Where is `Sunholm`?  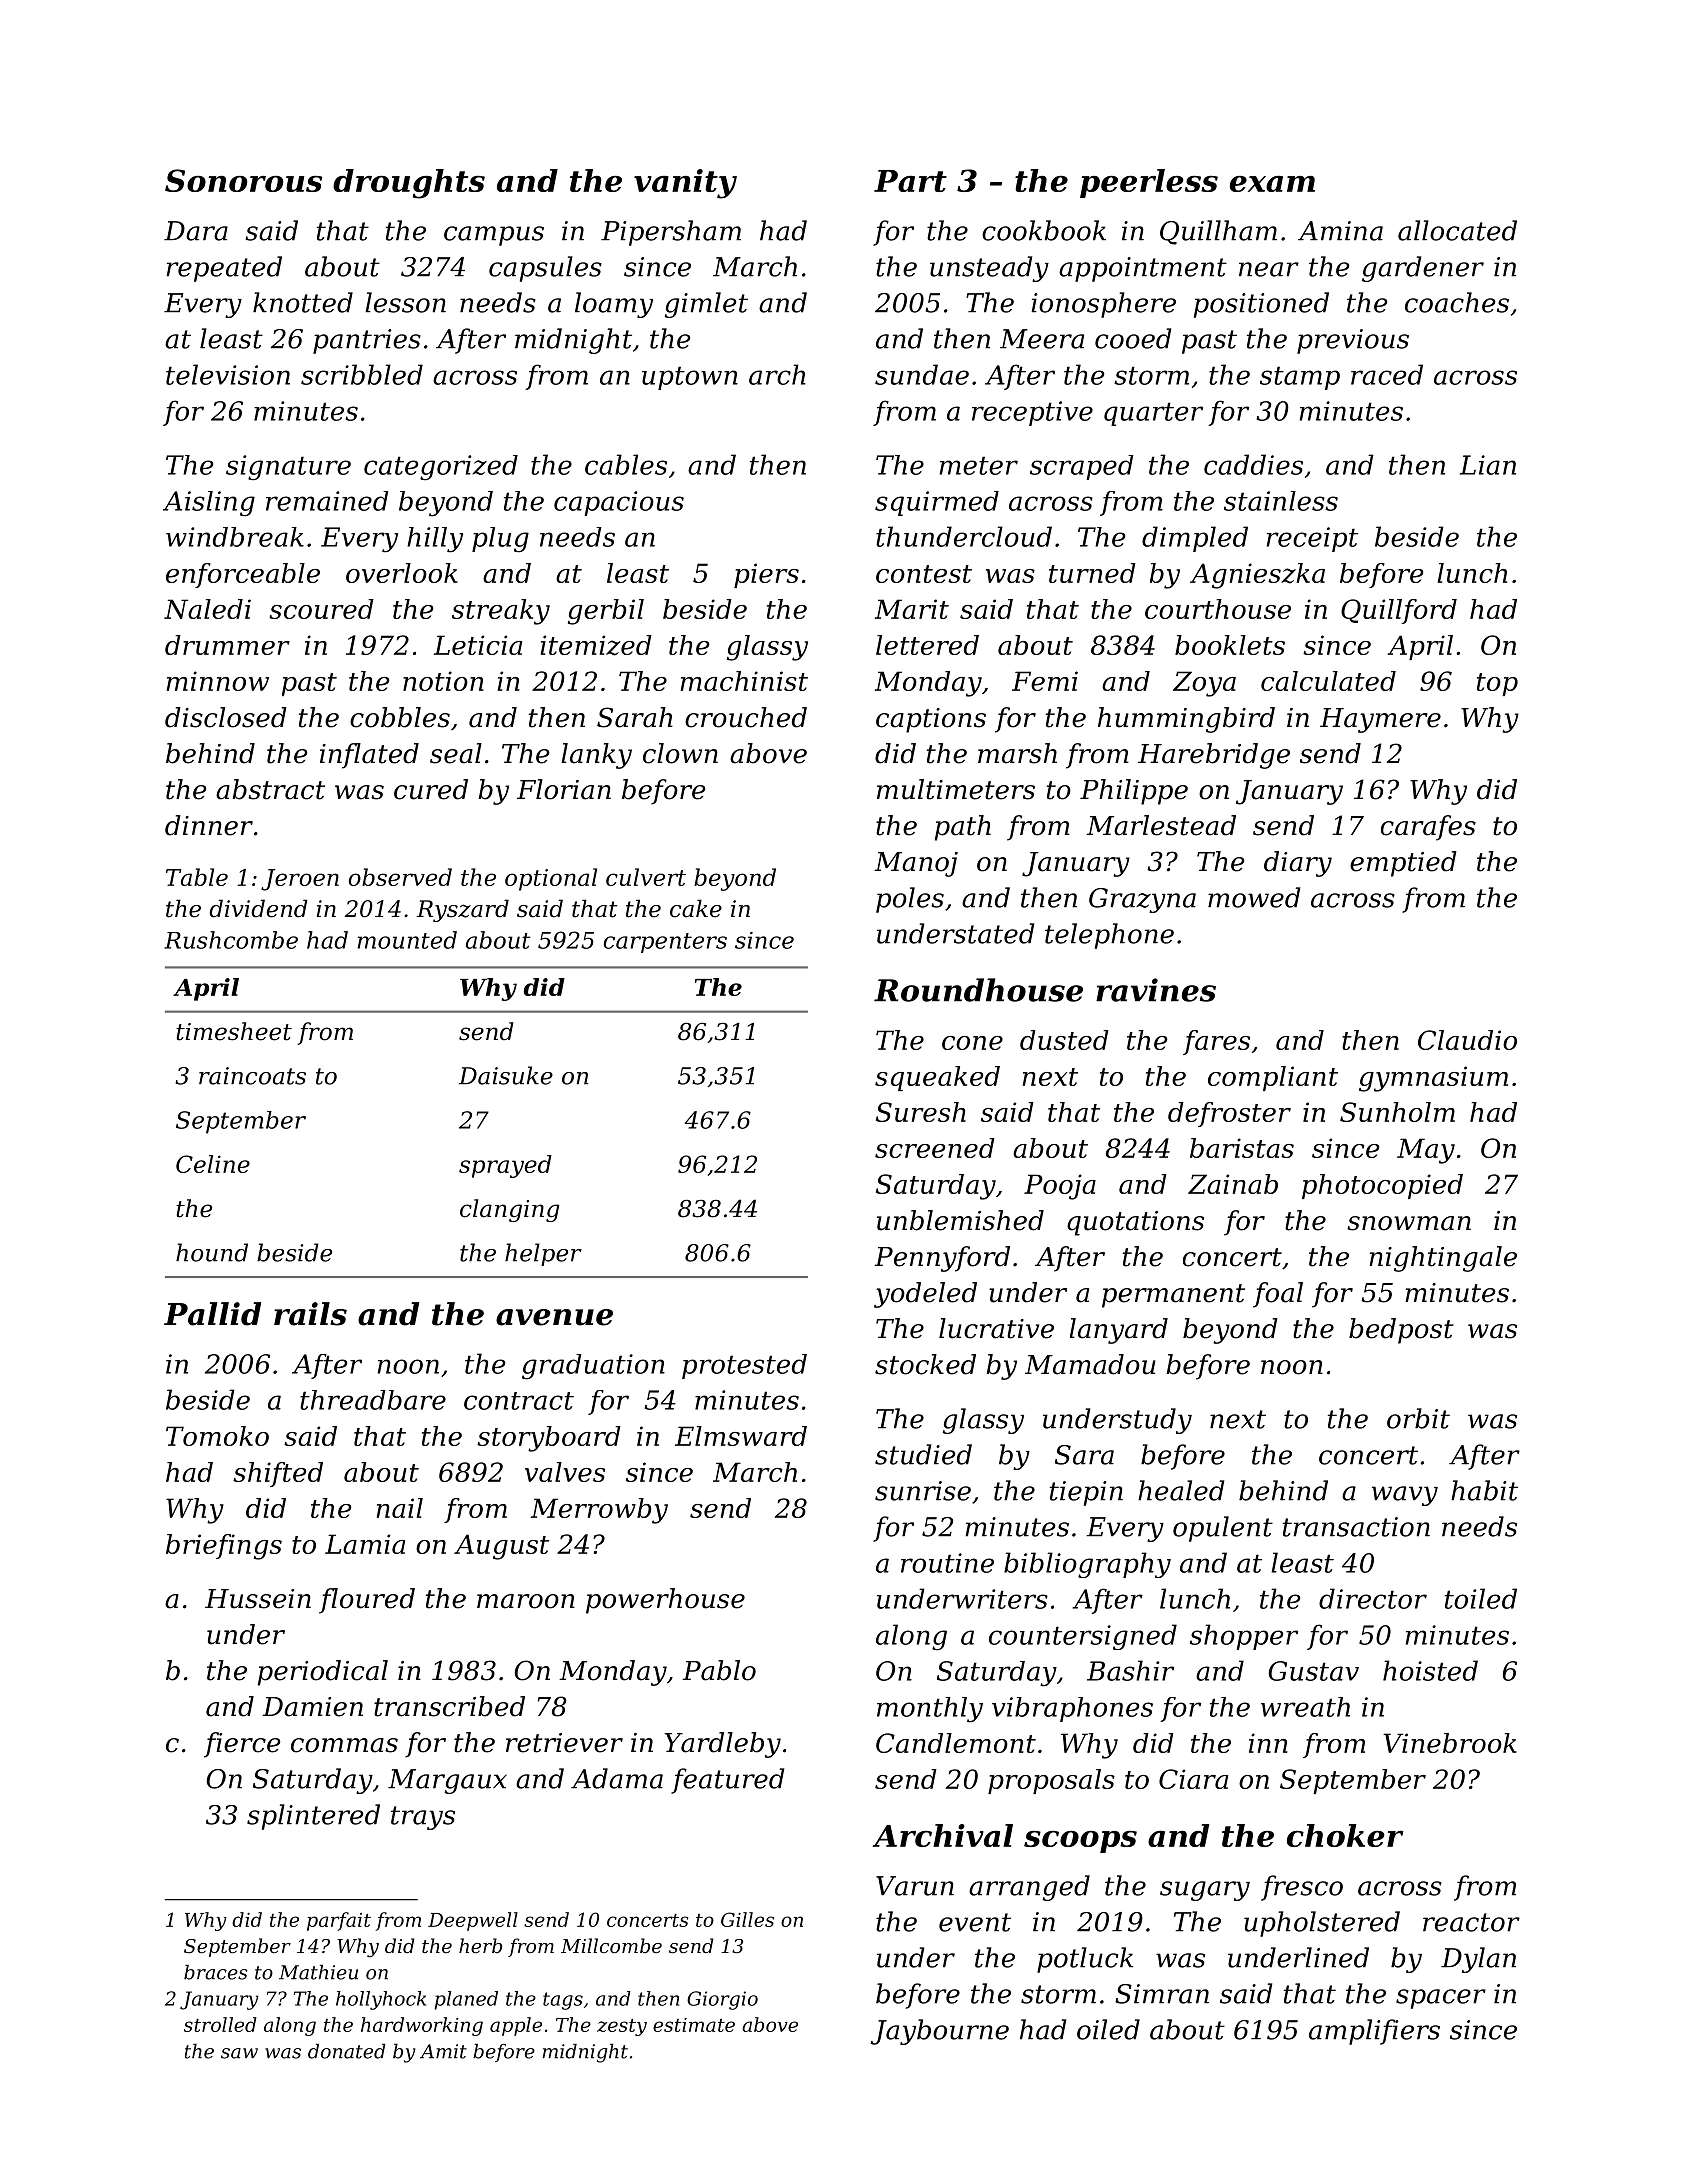 Sunholm is located at coordinates (1397, 1112).
